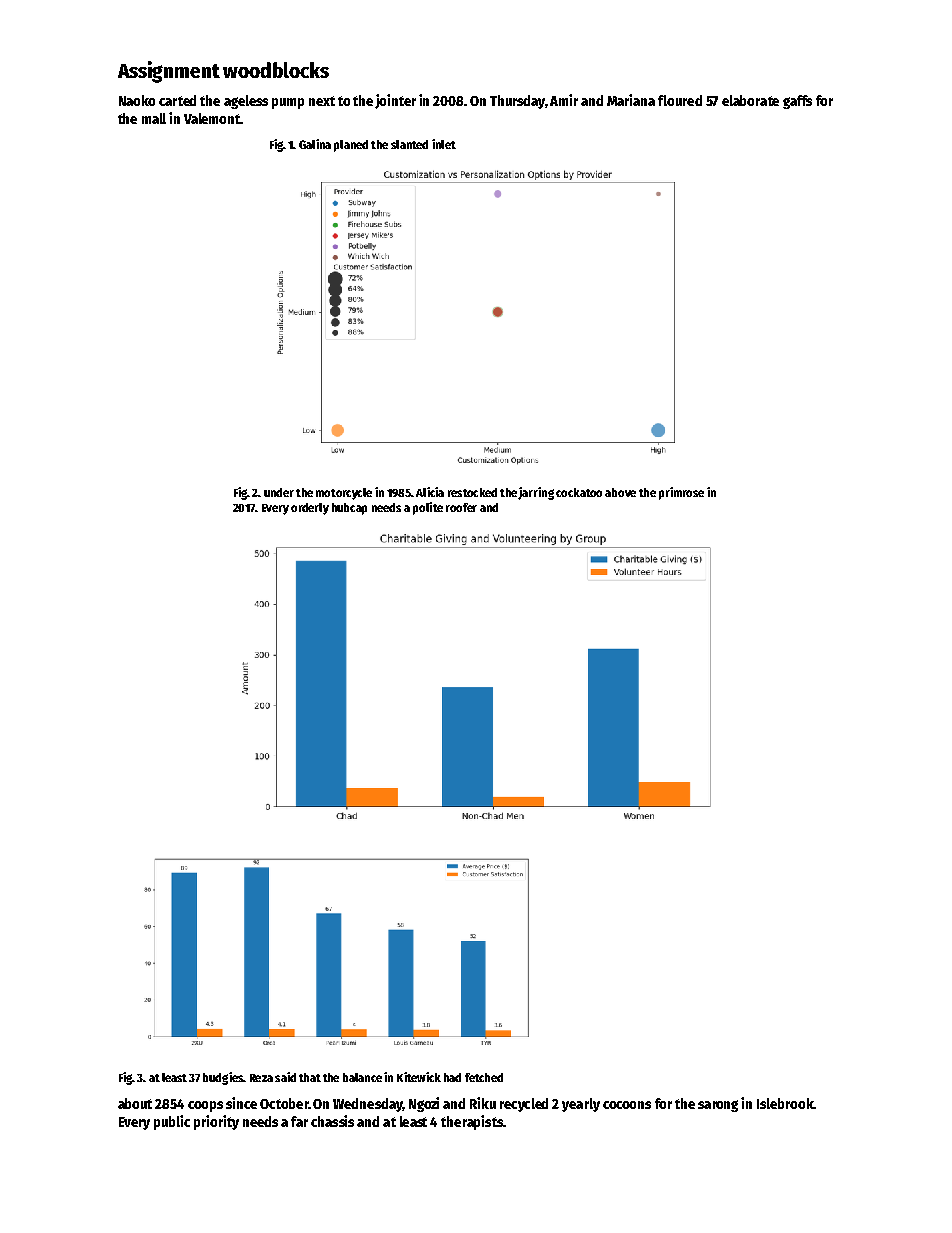 The height and width of the document is (1233, 952). What do you see at coordinates (681, 493) in the document?
I see `primrose` at bounding box center [681, 493].
